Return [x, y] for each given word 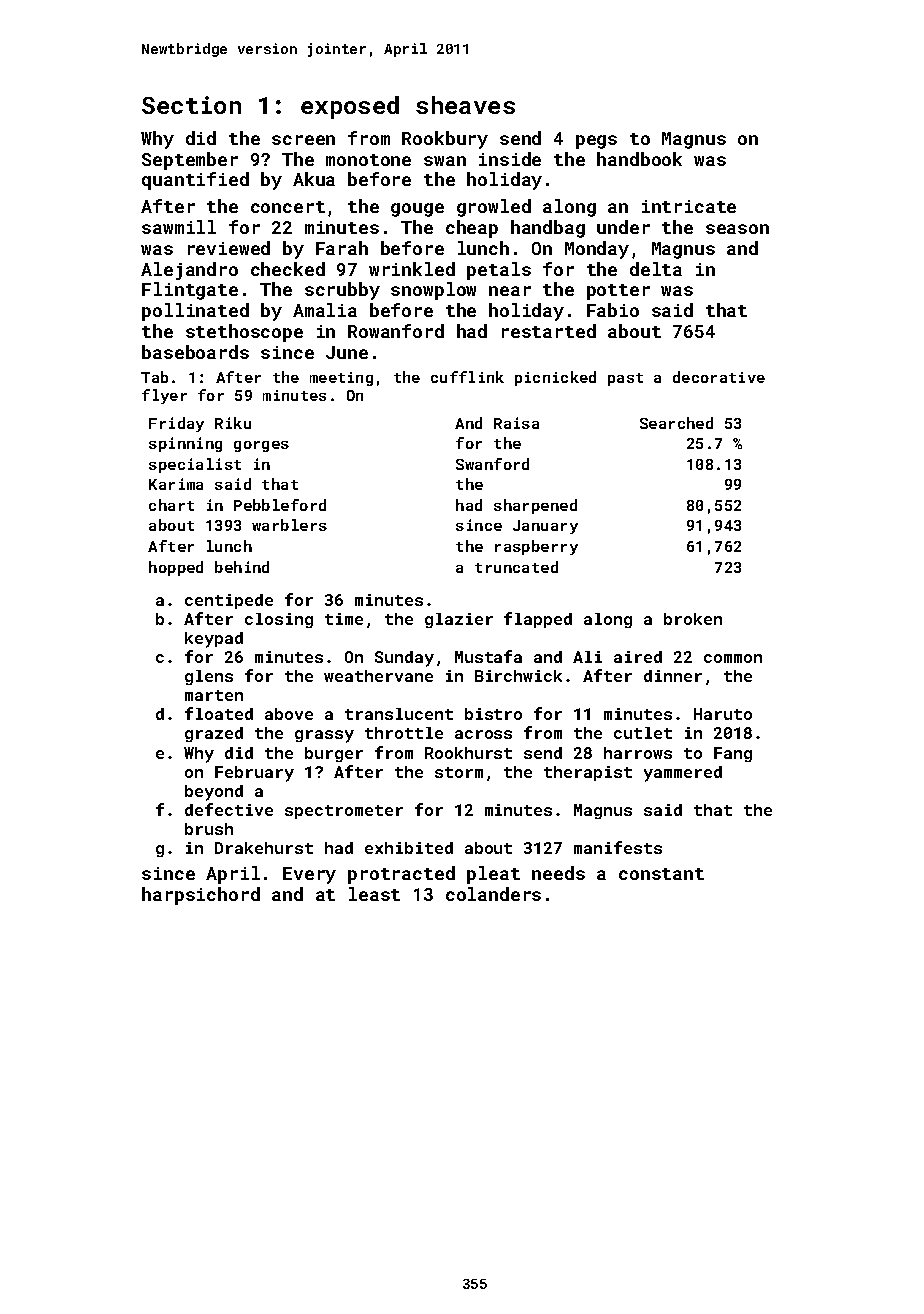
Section [191, 105]
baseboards [195, 352]
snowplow [433, 291]
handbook [639, 159]
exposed [350, 107]
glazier [459, 620]
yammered [683, 774]
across [483, 734]
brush [209, 829]
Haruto [723, 714]
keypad [214, 640]
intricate [689, 206]
